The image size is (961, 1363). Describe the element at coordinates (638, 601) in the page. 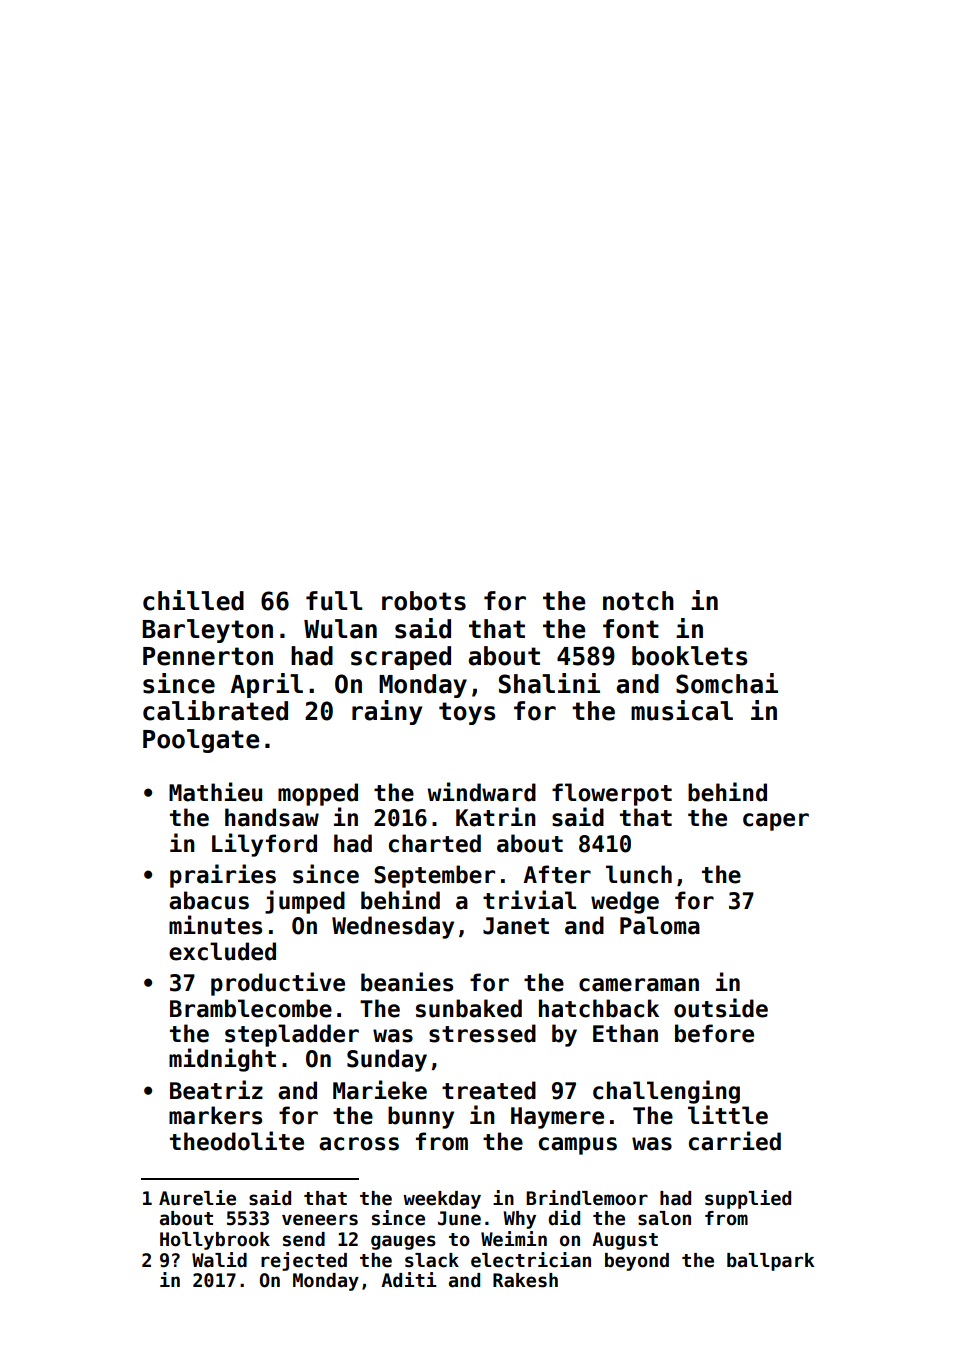

I see `notch` at that location.
